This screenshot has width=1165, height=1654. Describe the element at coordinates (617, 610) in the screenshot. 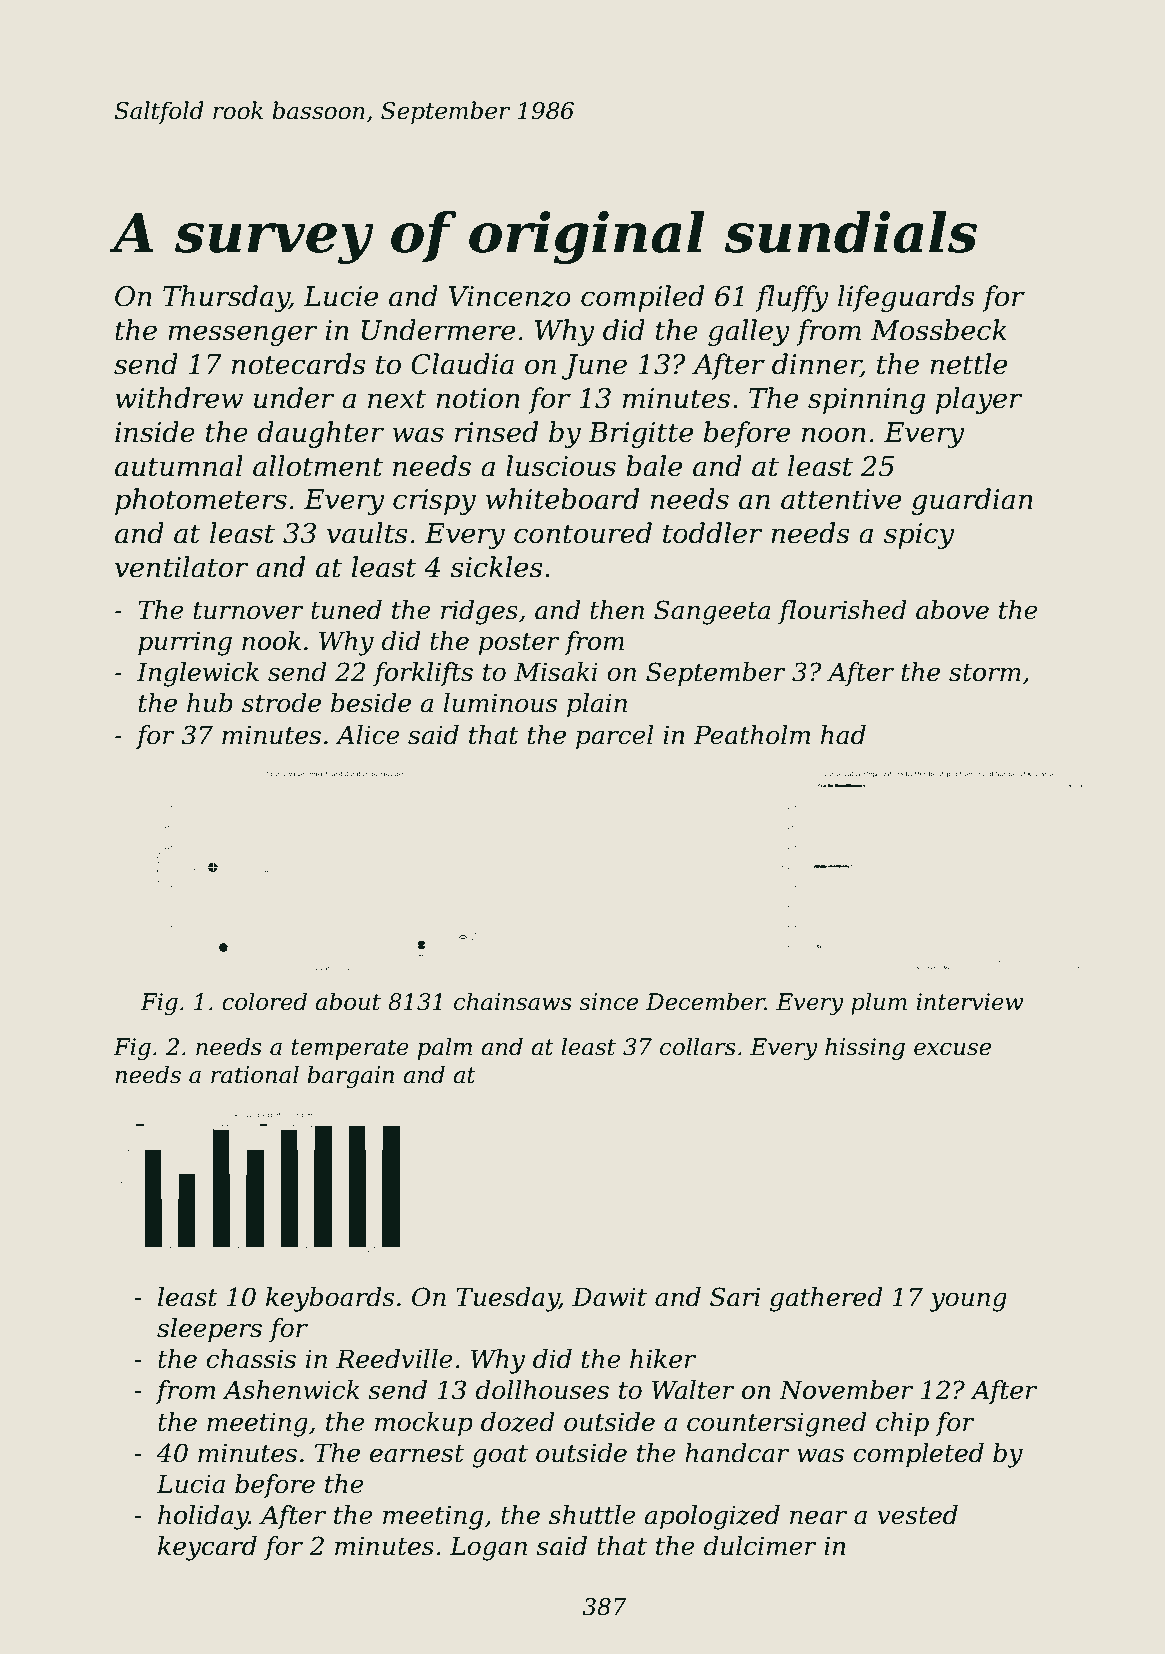

I see `then` at that location.
